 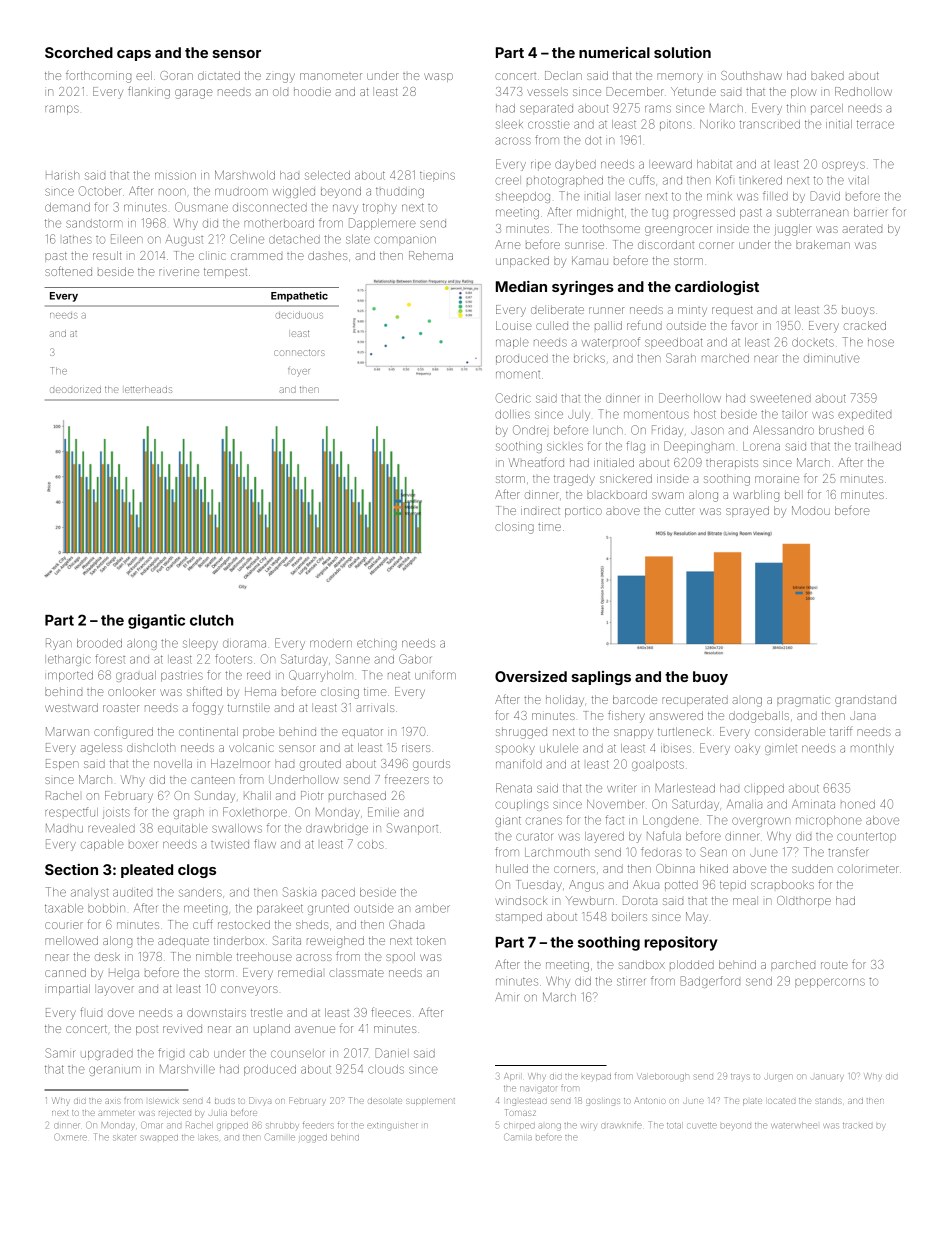 What do you see at coordinates (110, 659) in the screenshot?
I see `forest` at bounding box center [110, 659].
